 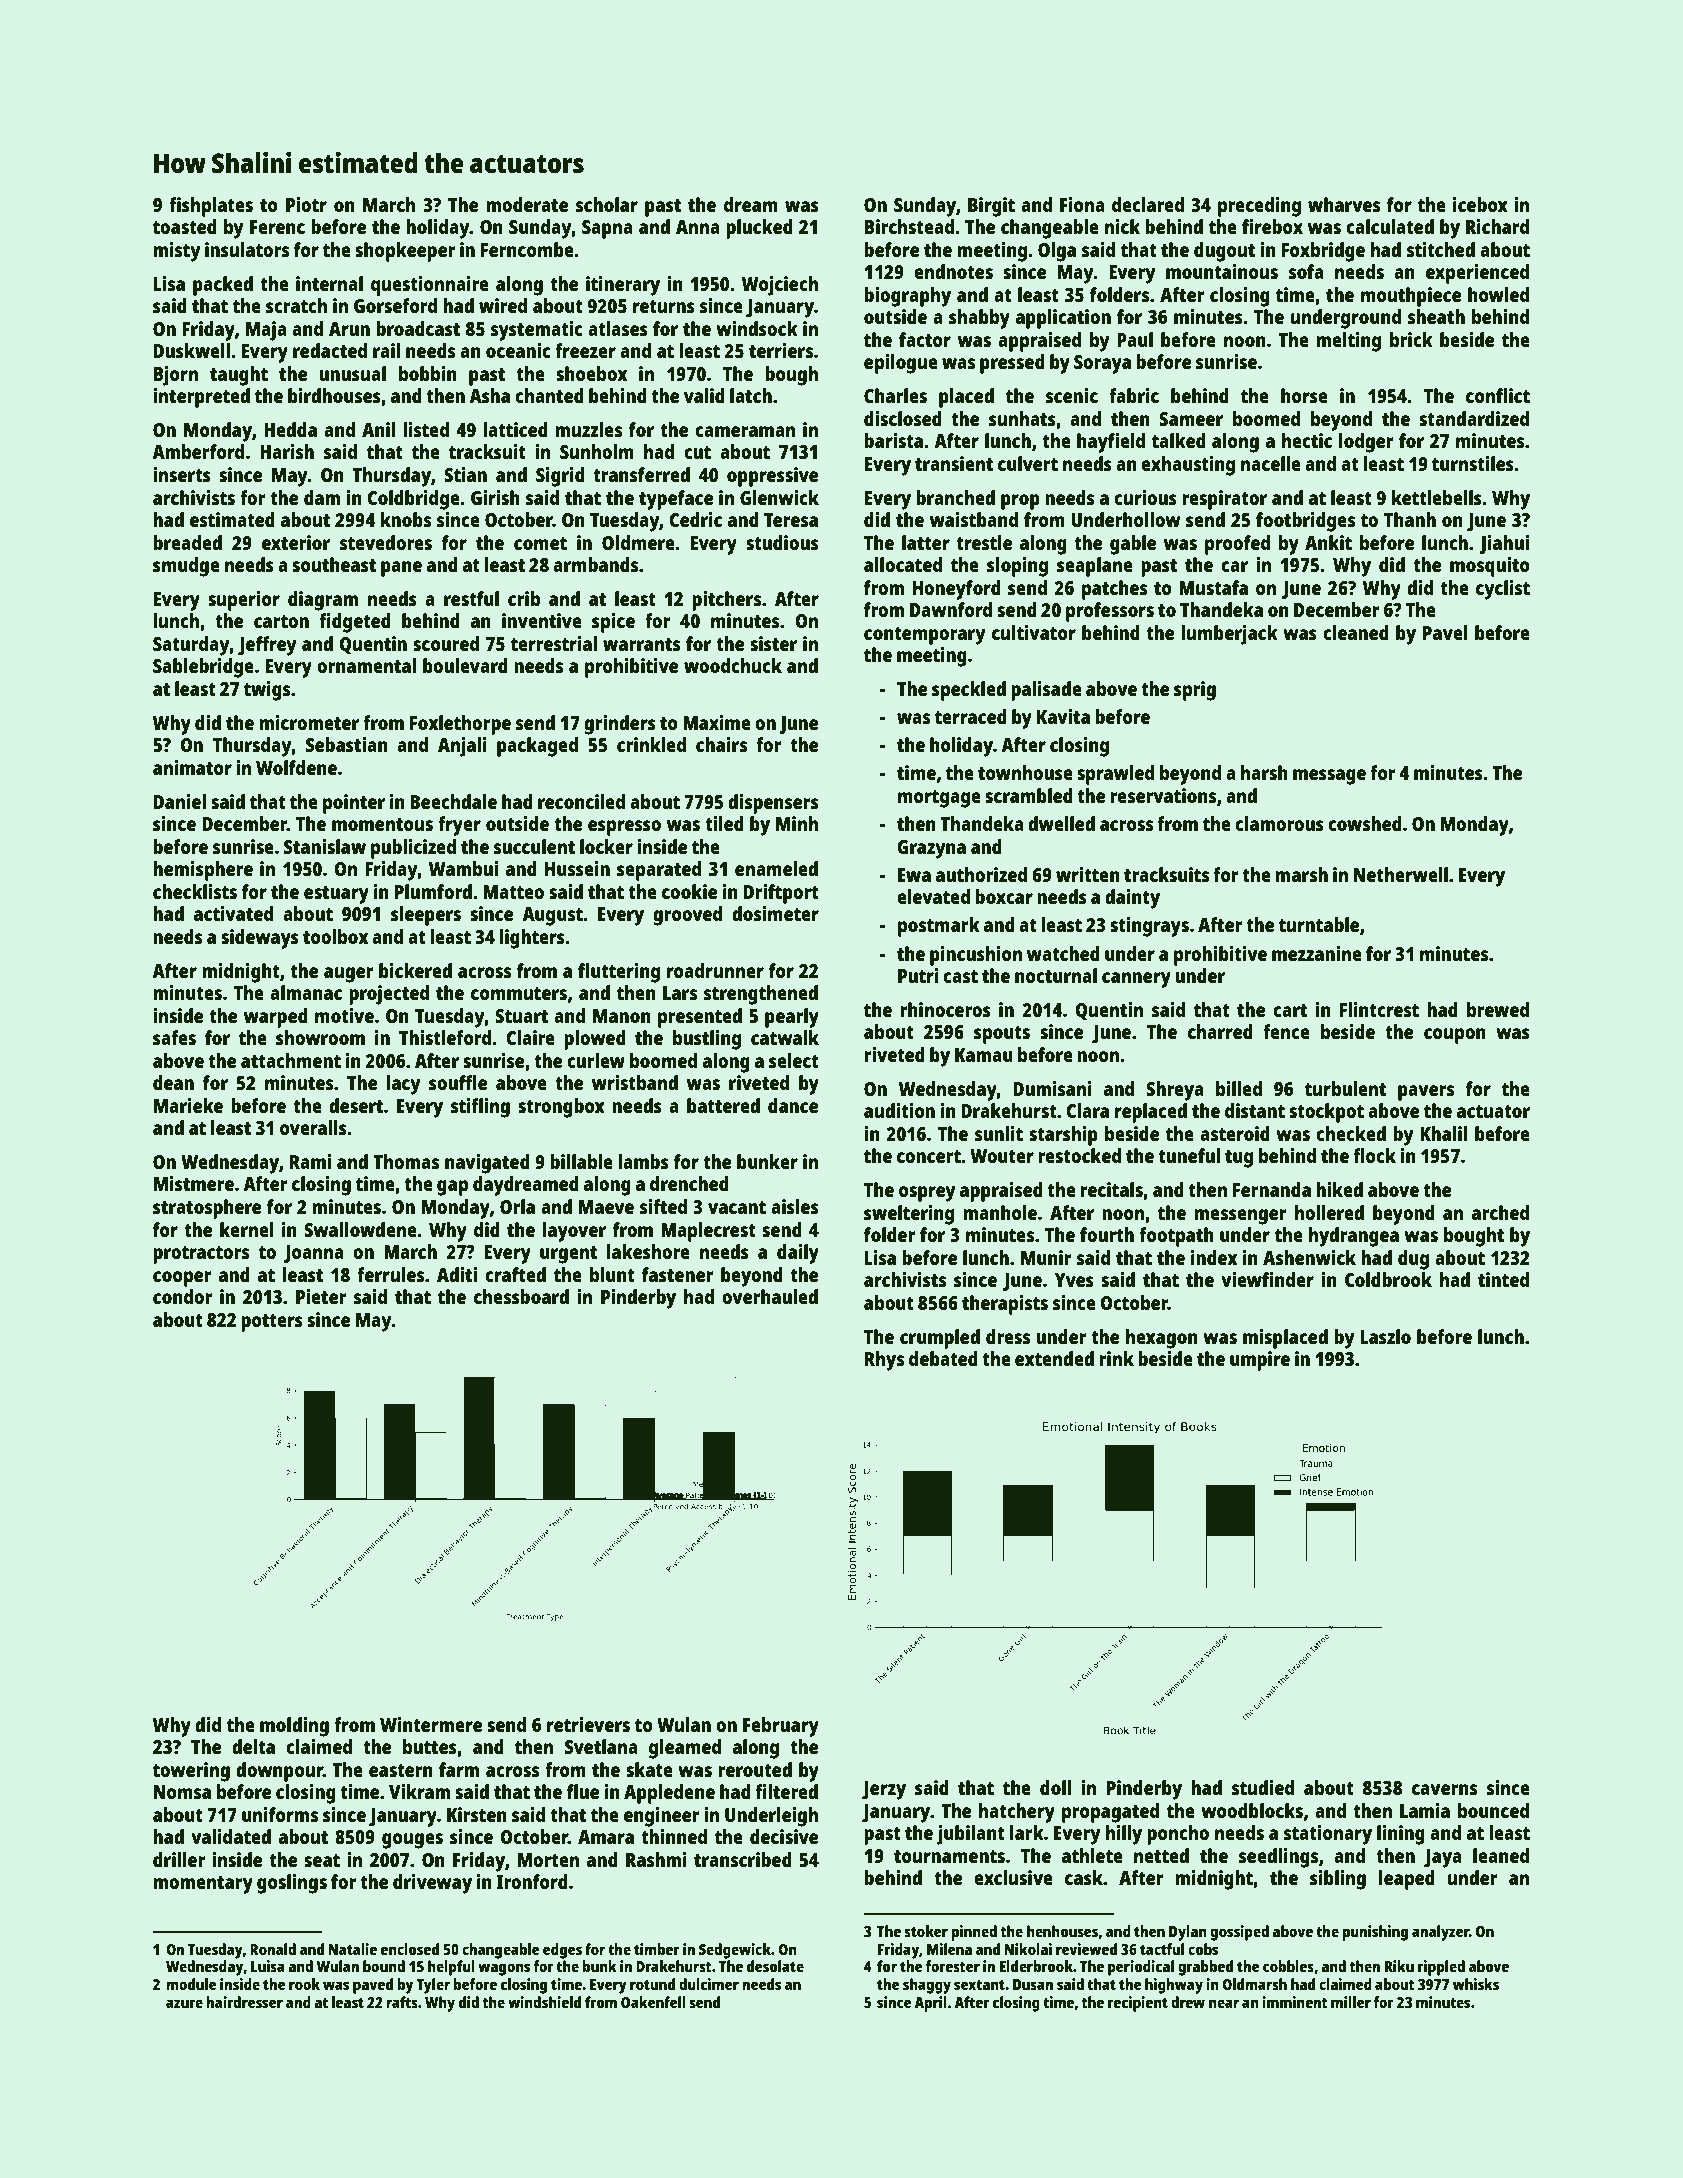 What do you see at coordinates (527, 249) in the page?
I see `Ferncombe` at bounding box center [527, 249].
